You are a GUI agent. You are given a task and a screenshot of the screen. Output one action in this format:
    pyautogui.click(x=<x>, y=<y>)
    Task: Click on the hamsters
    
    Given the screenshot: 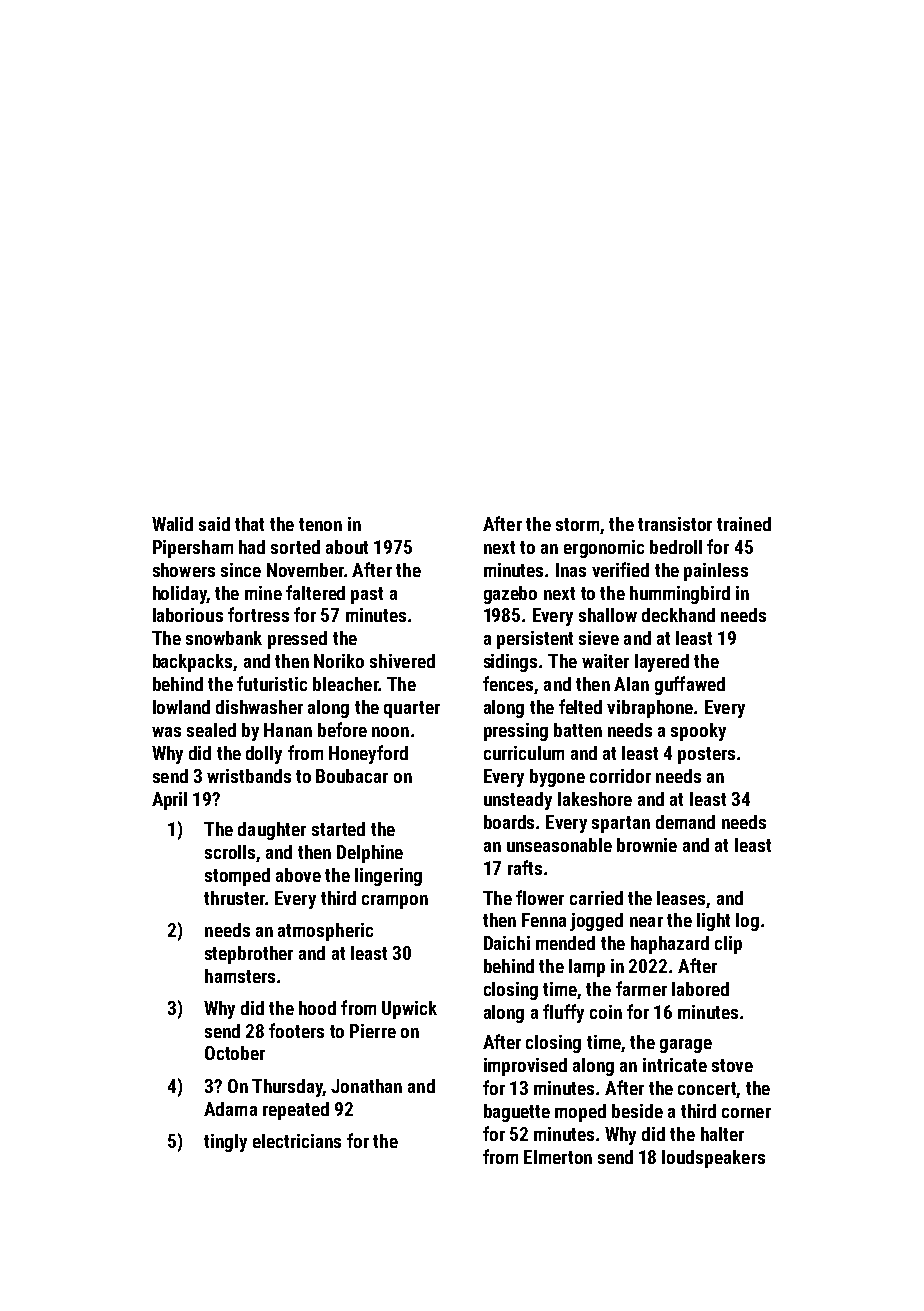 What is the action you would take?
    pyautogui.click(x=240, y=976)
